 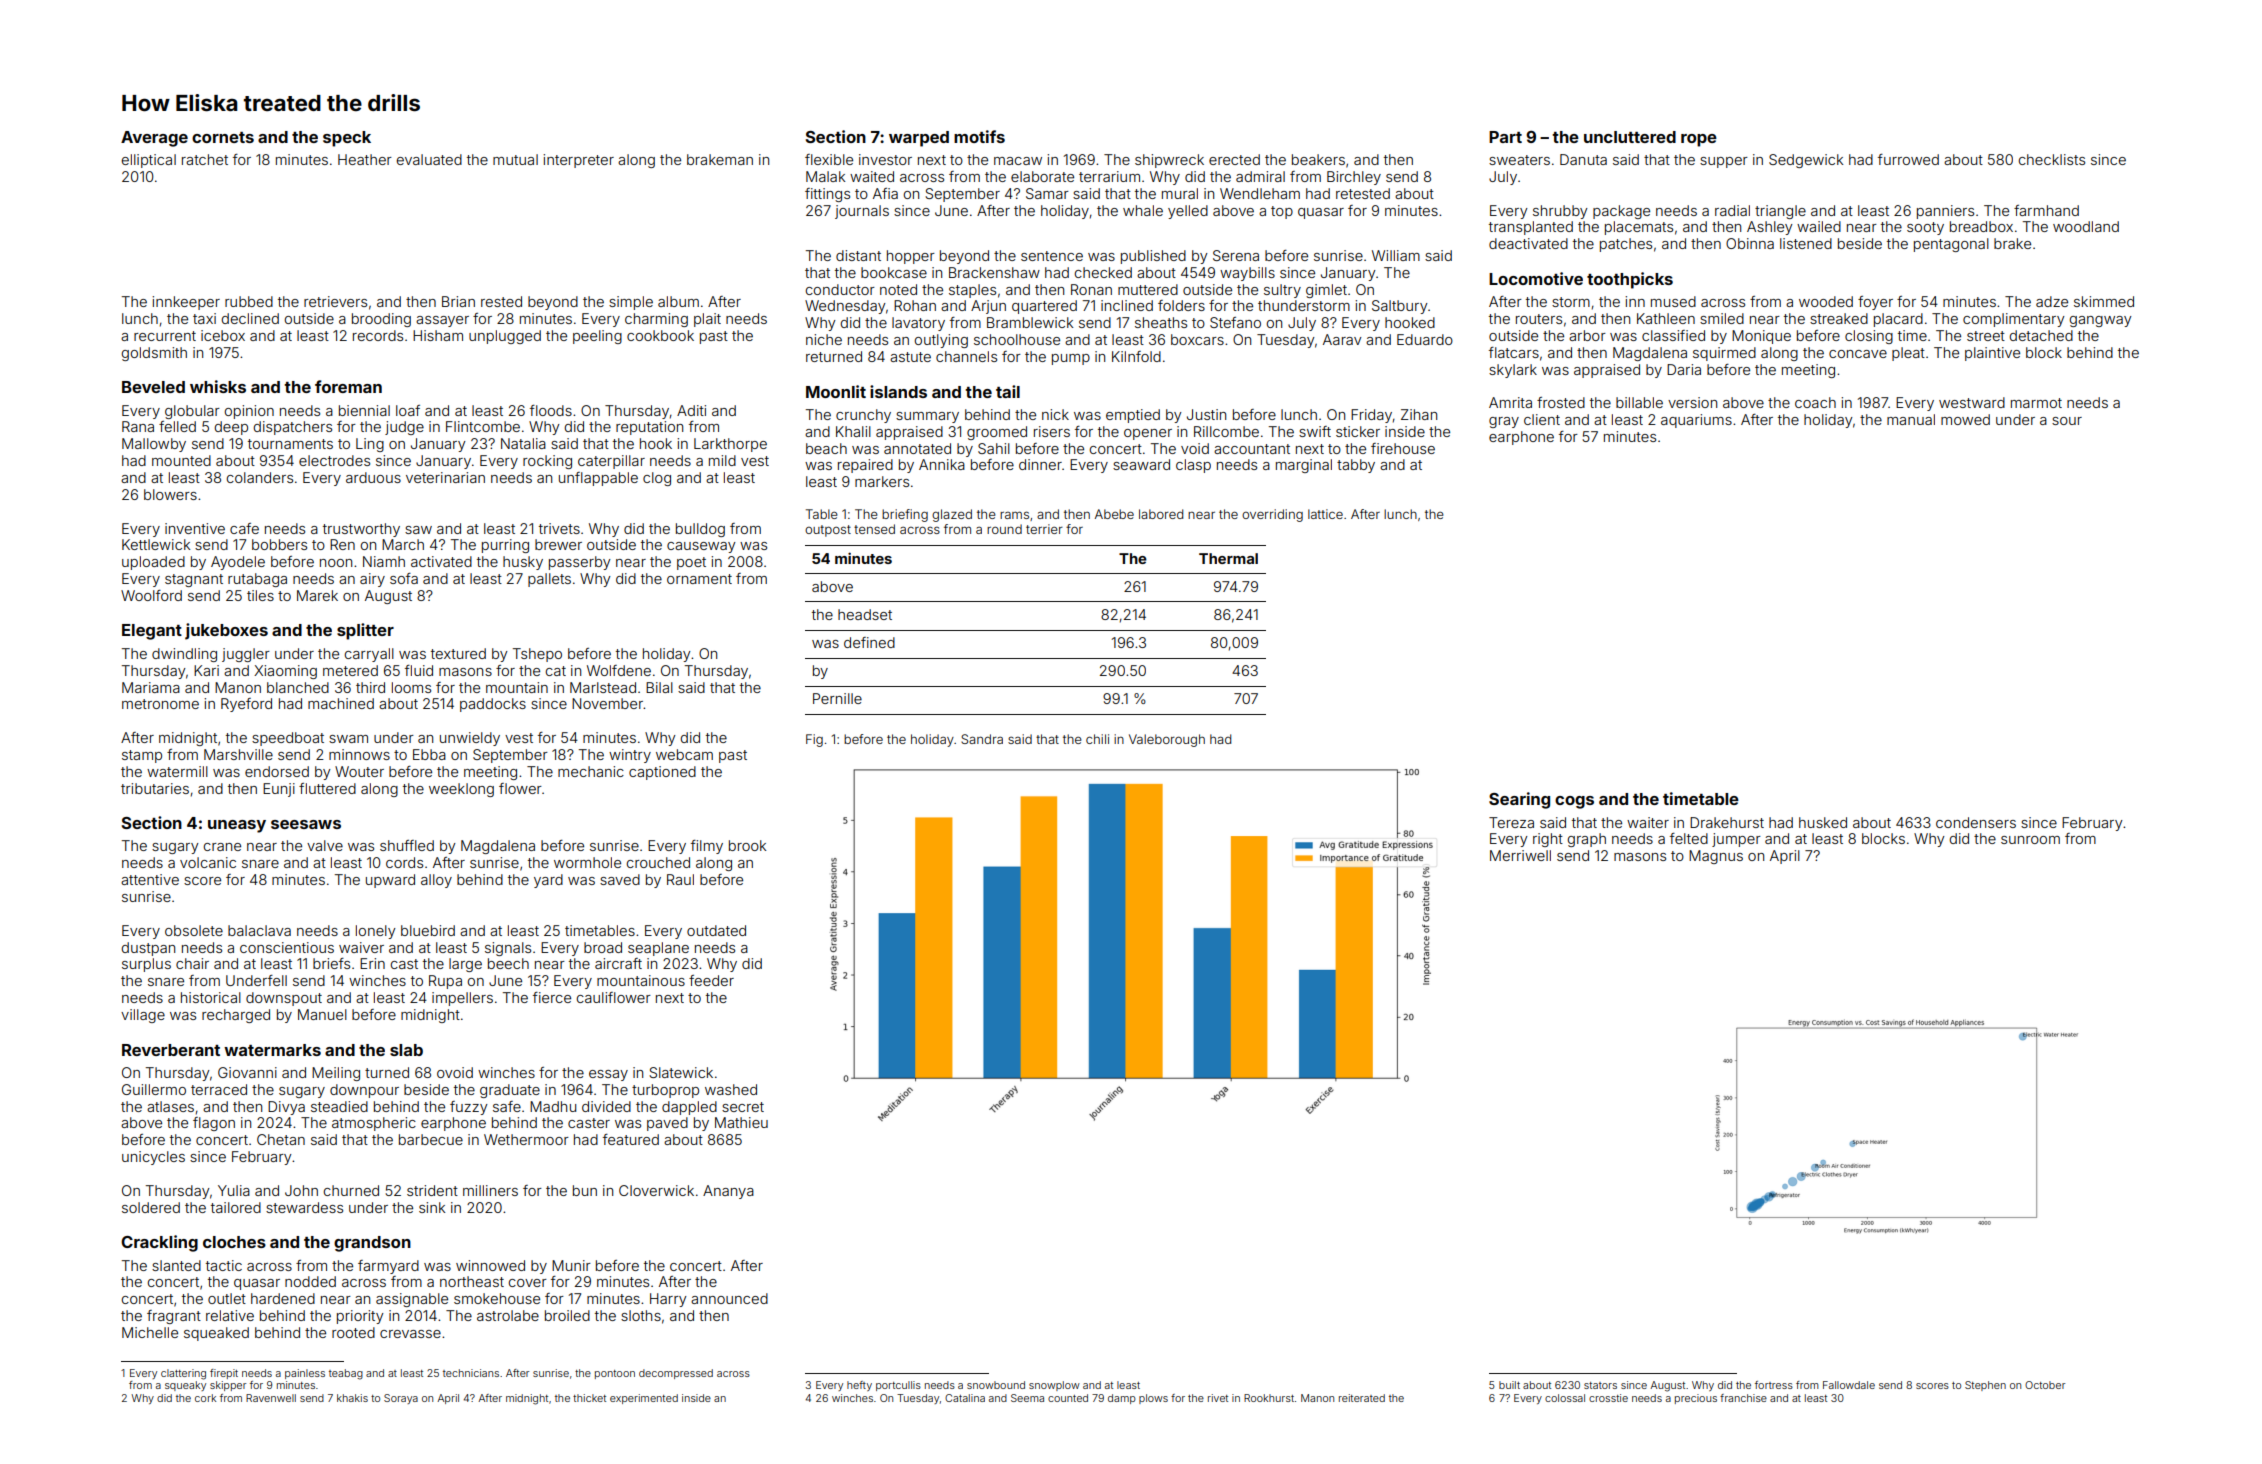 What do you see at coordinates (1716, 857) in the screenshot?
I see `Magnus` at bounding box center [1716, 857].
